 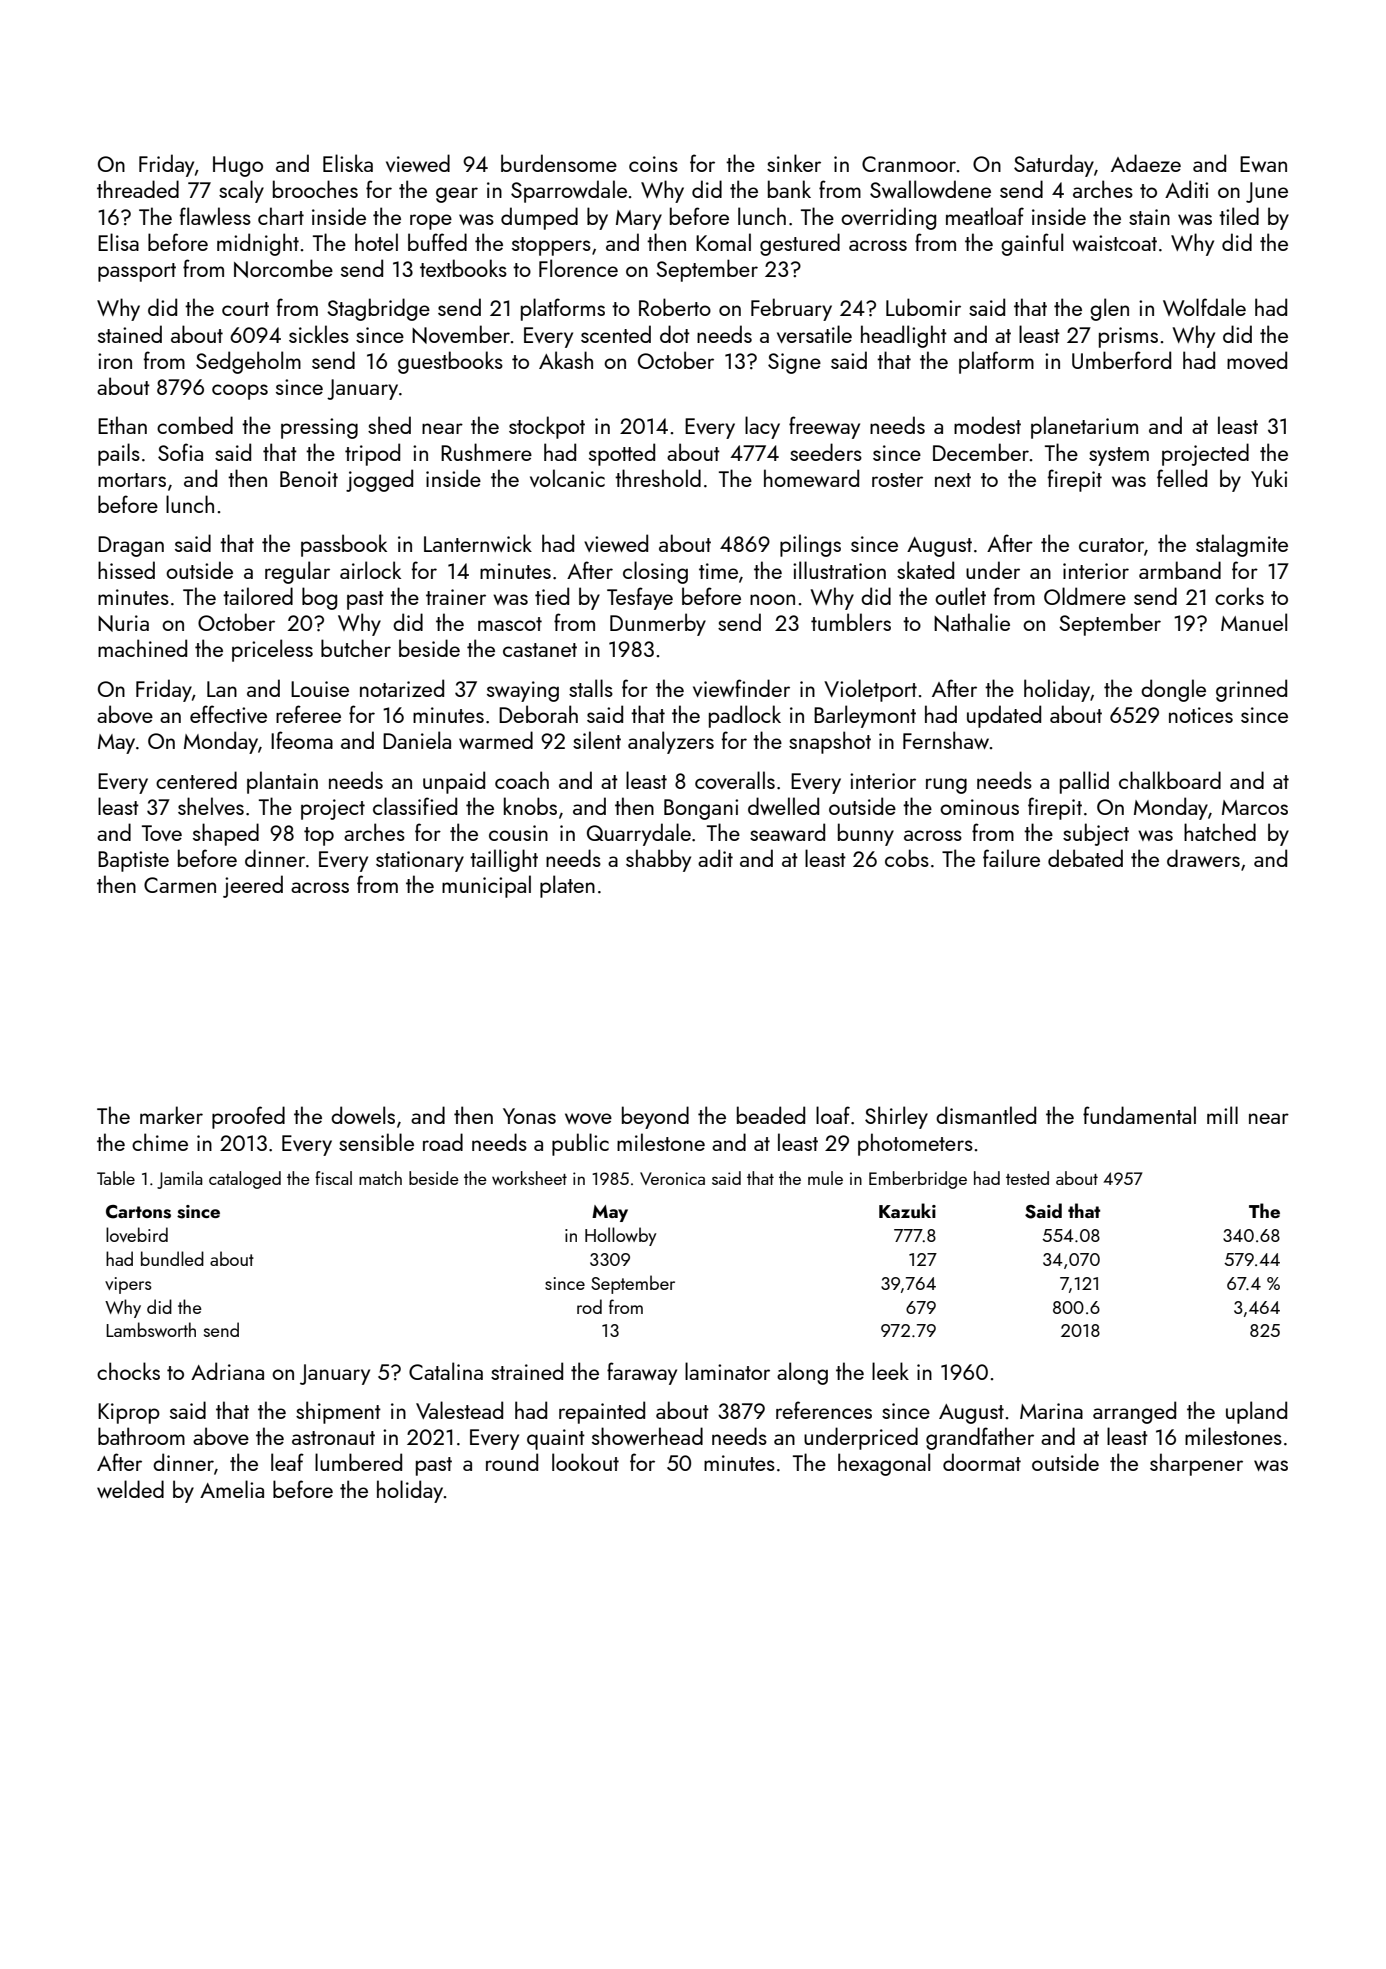 What do you see at coordinates (363, 1115) in the screenshot?
I see `dowels` at bounding box center [363, 1115].
